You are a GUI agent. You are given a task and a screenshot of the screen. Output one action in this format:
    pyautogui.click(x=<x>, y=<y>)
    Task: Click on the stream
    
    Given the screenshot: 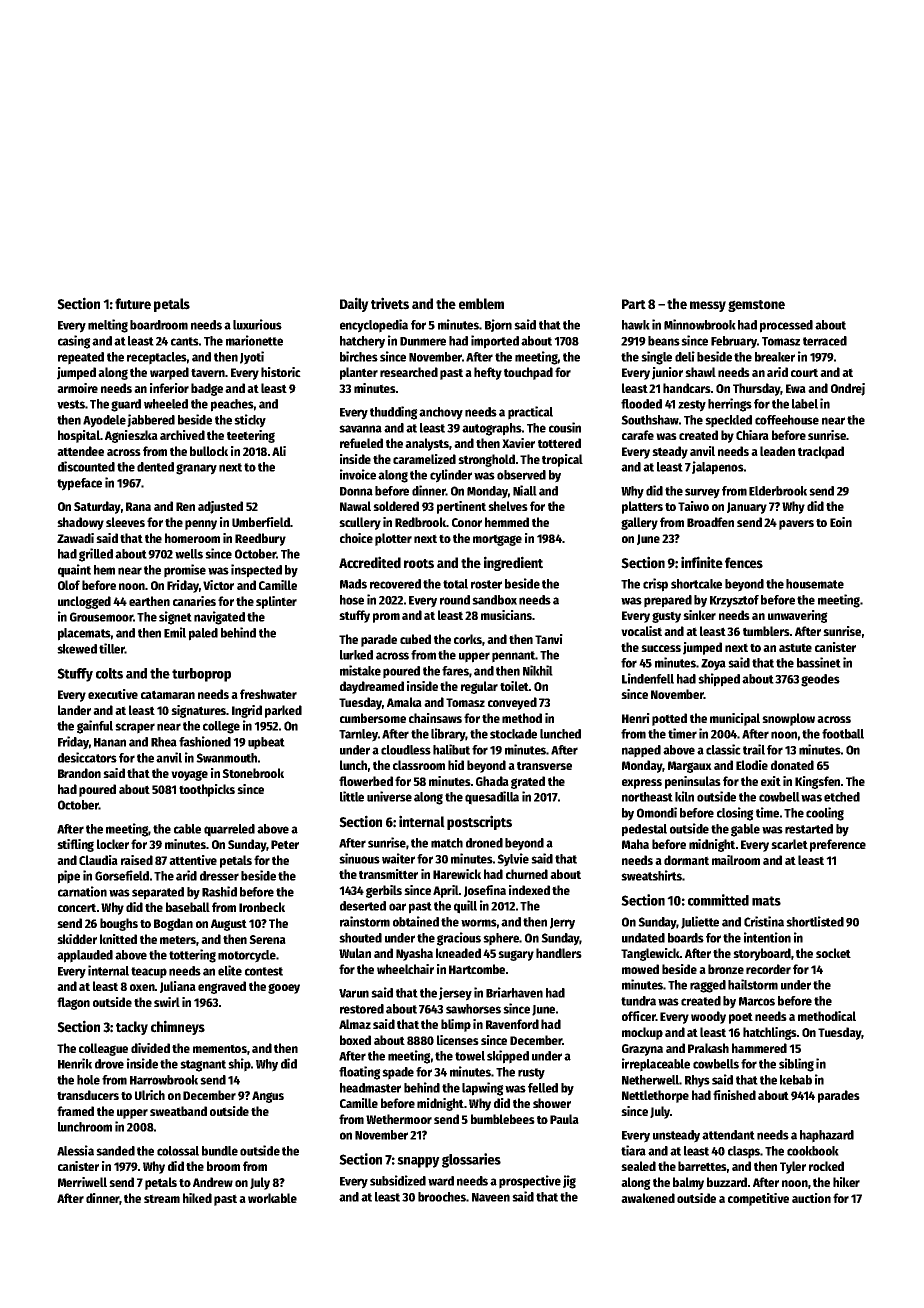 What is the action you would take?
    pyautogui.click(x=162, y=1198)
